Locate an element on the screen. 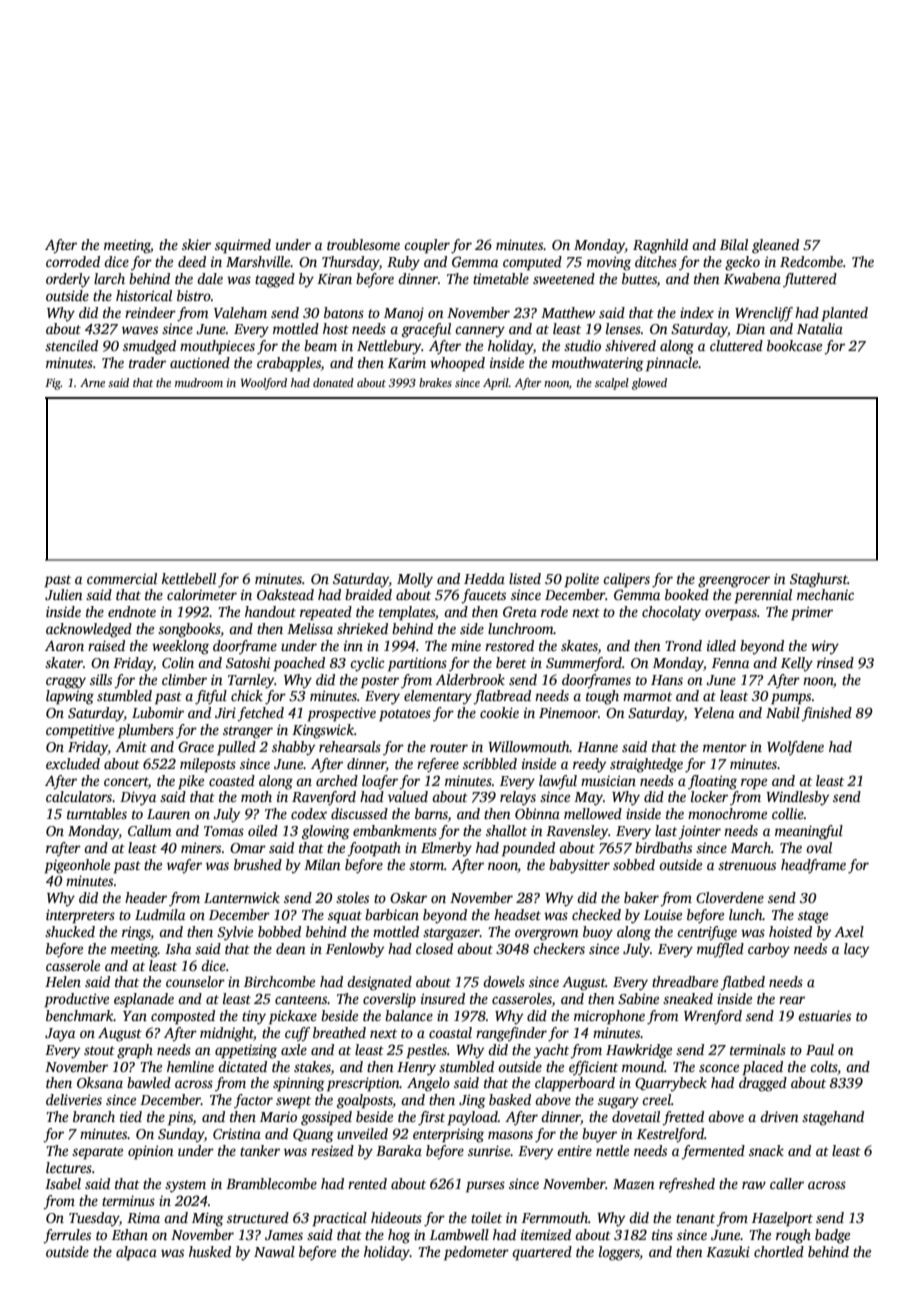 The height and width of the screenshot is (1308, 924). husked is located at coordinates (210, 1251).
